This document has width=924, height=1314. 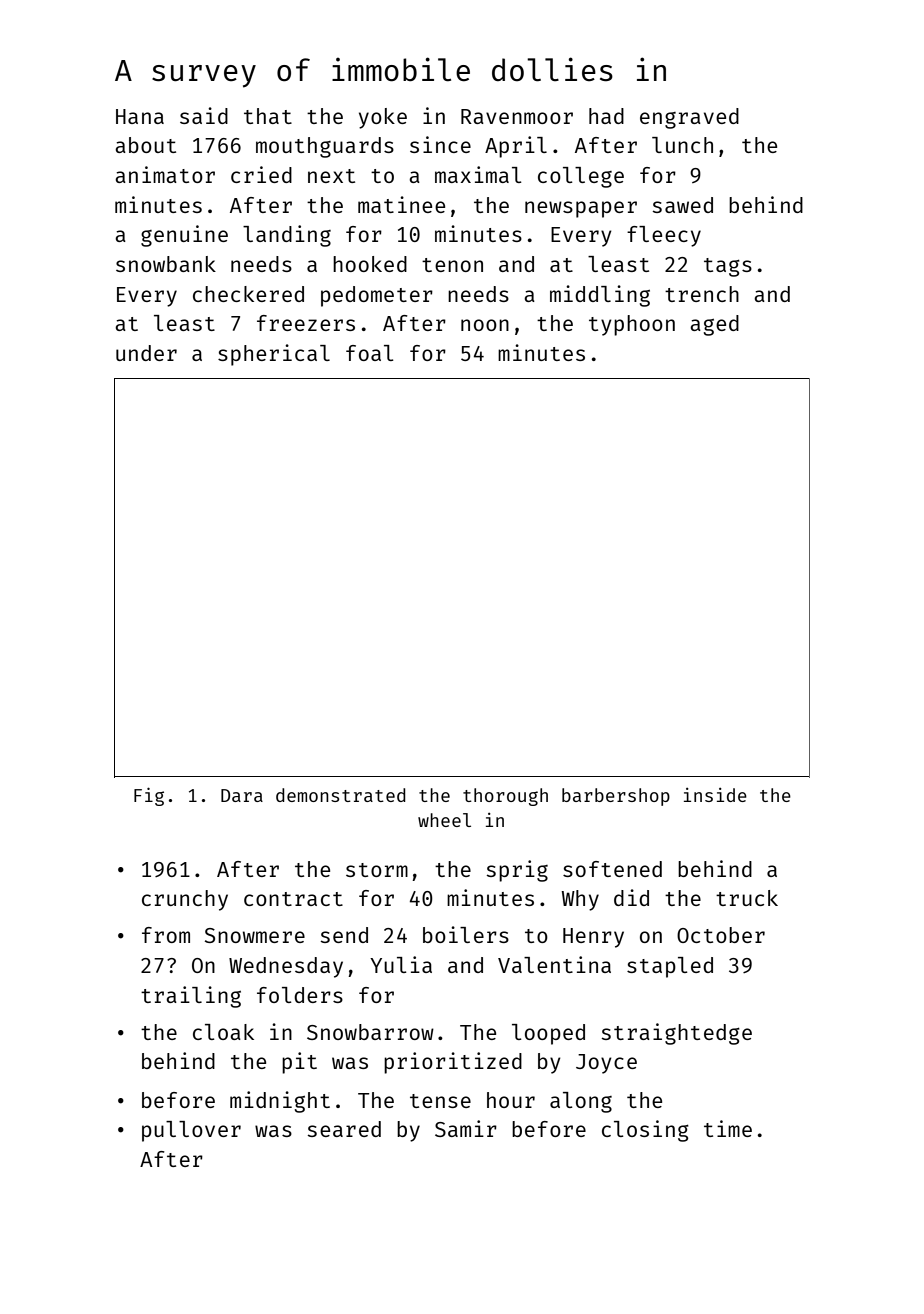 What do you see at coordinates (714, 325) in the document?
I see `aged` at bounding box center [714, 325].
